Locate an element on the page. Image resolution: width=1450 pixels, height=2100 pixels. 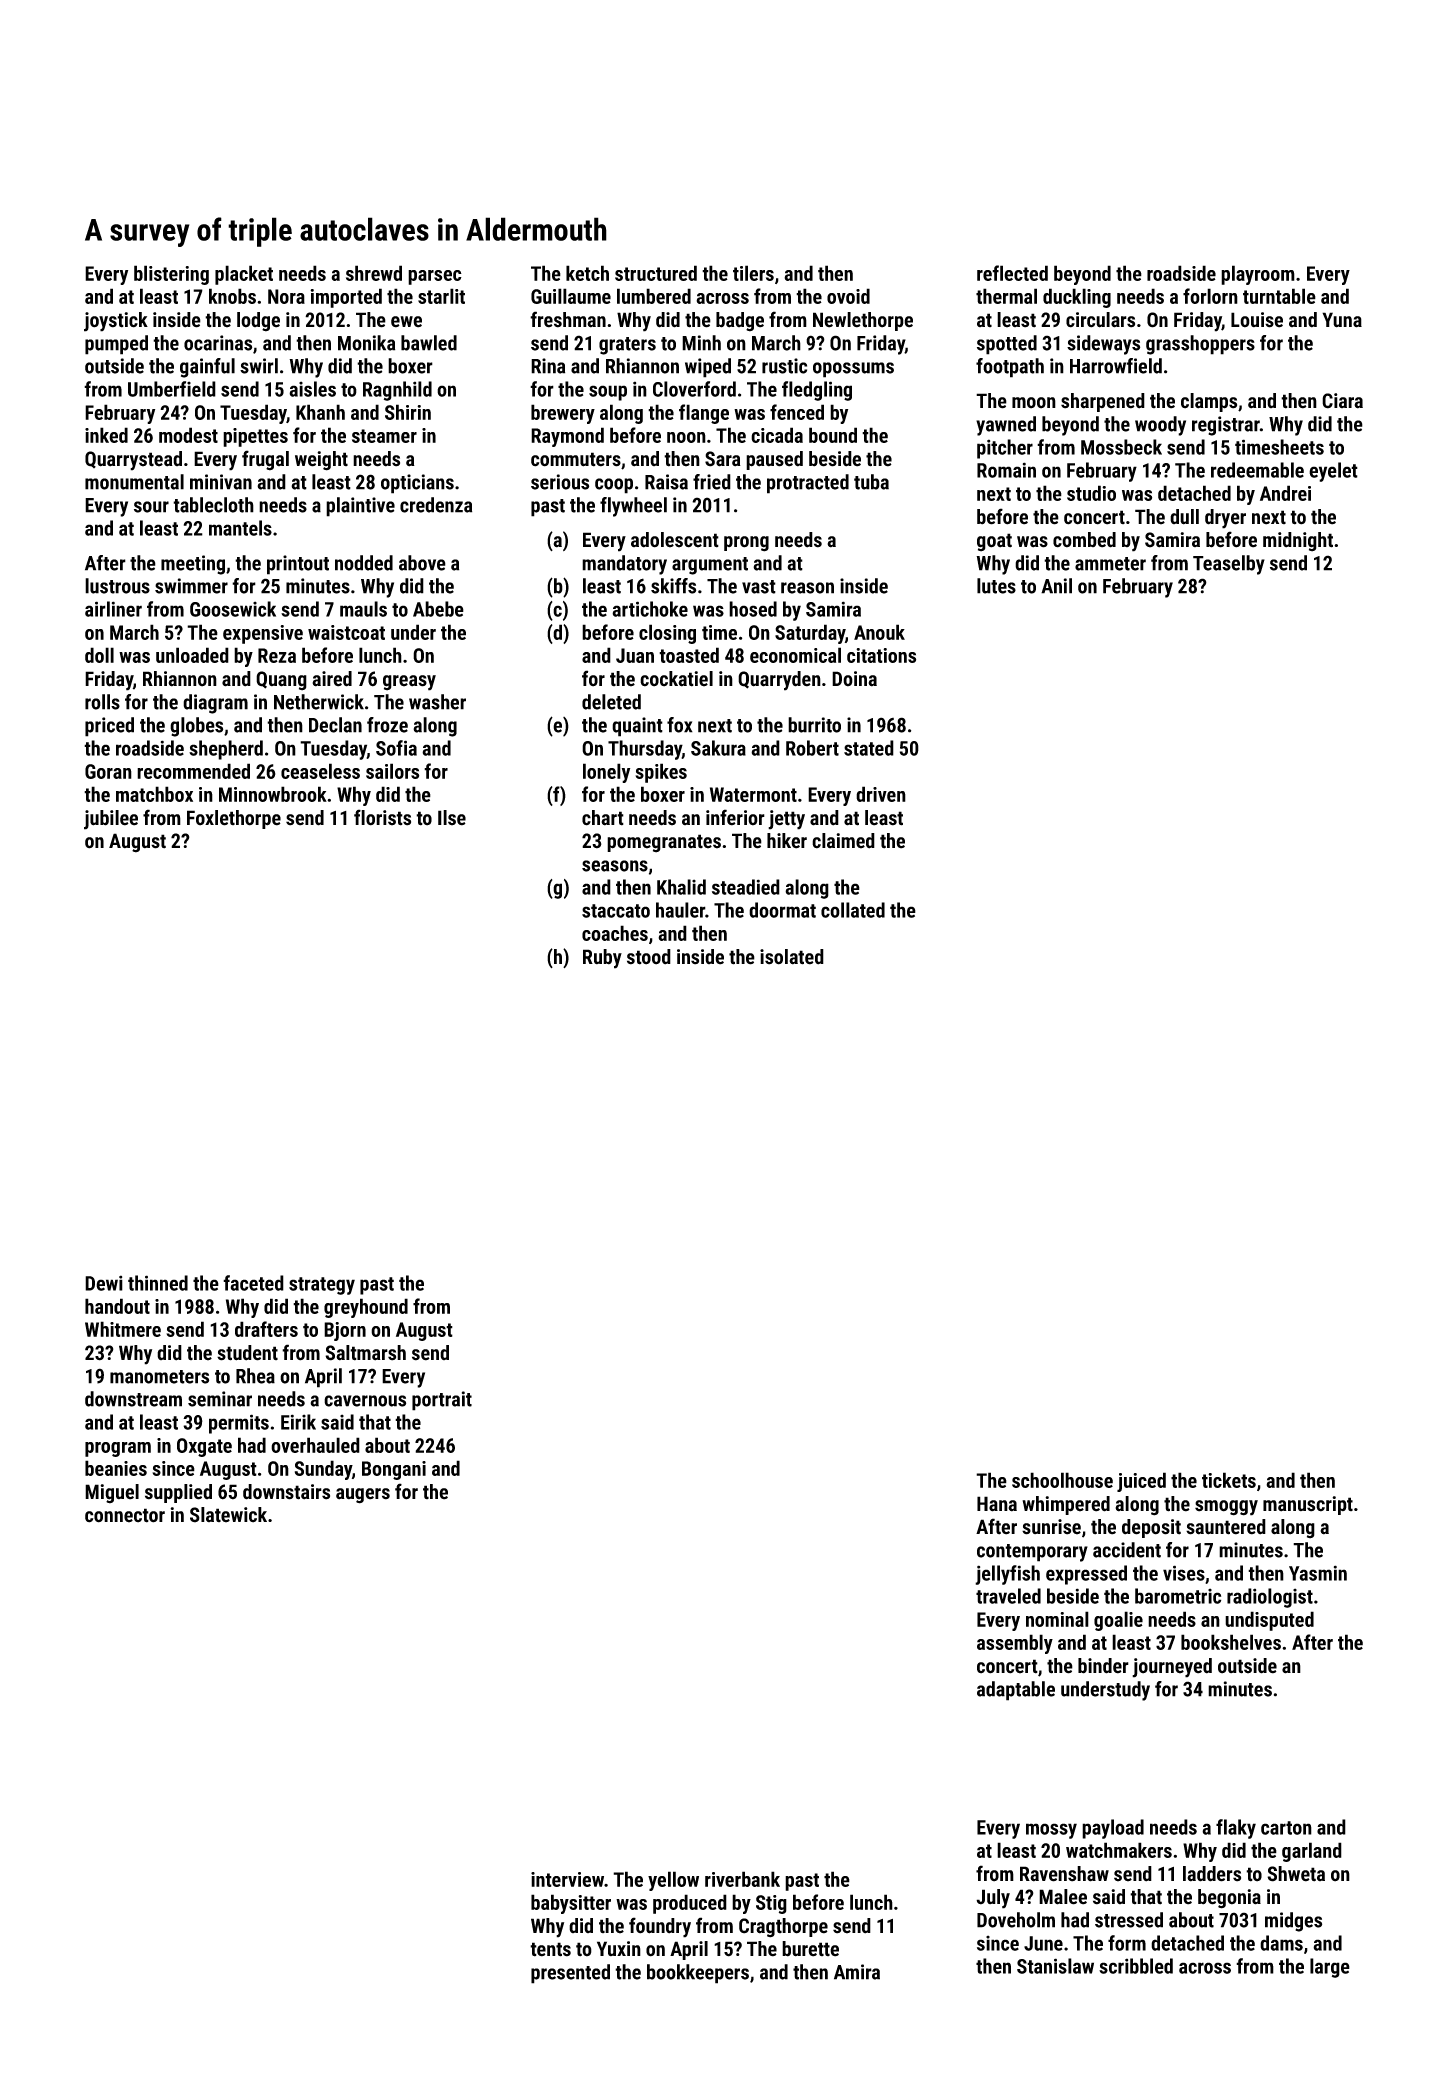
doormat is located at coordinates (782, 910).
